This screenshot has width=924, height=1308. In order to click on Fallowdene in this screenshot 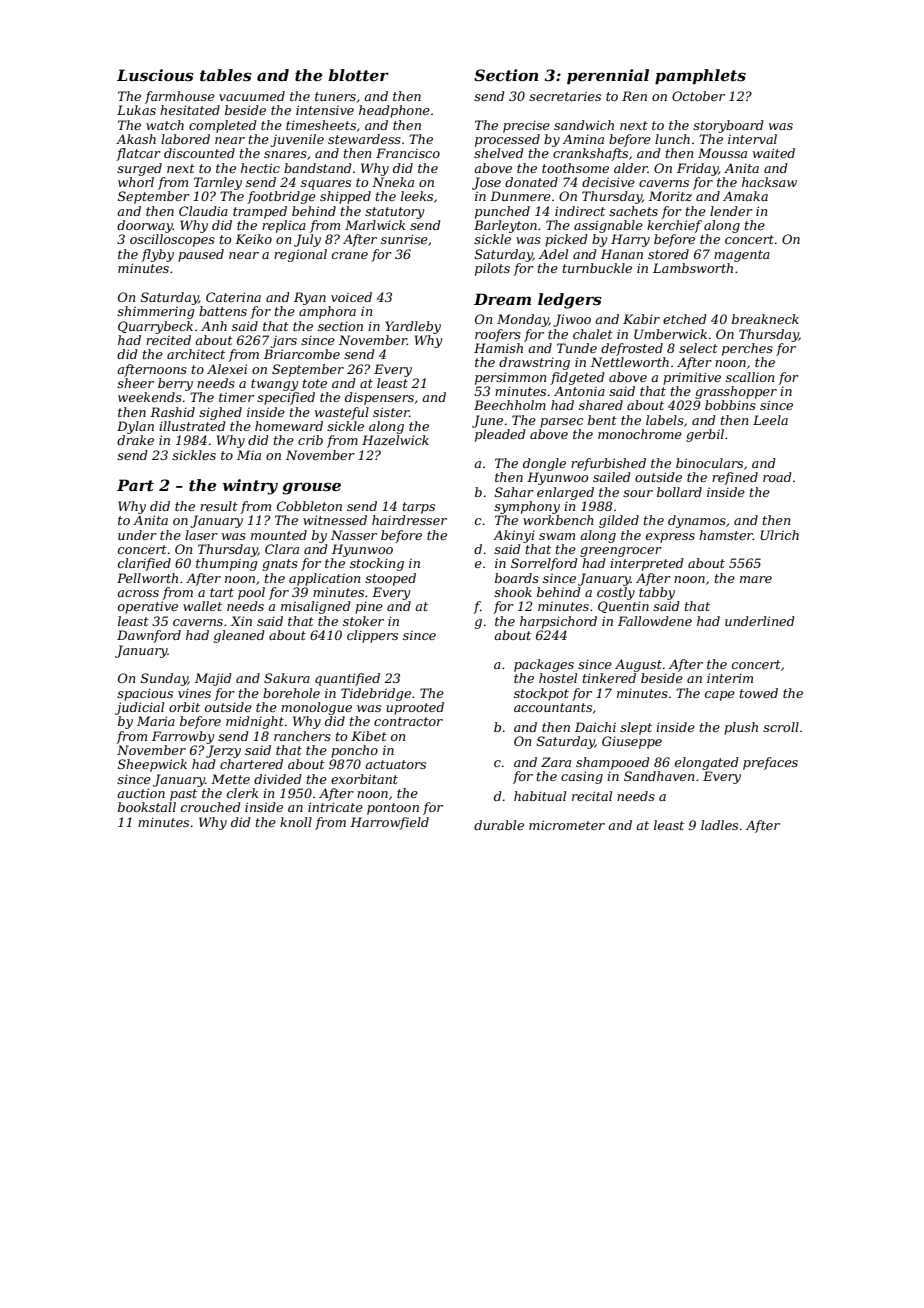, I will do `click(655, 621)`.
